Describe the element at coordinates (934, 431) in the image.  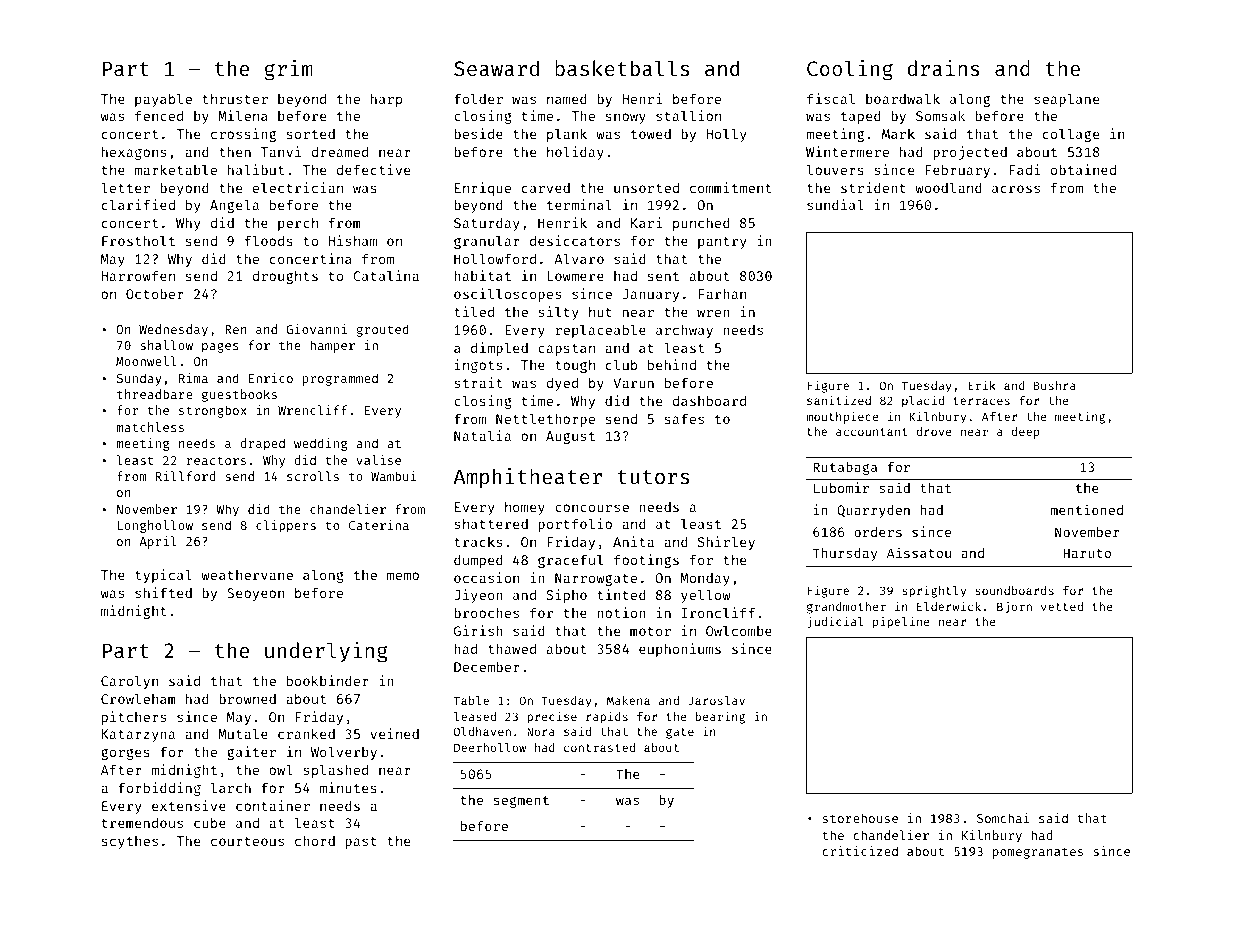
I see `drove` at that location.
